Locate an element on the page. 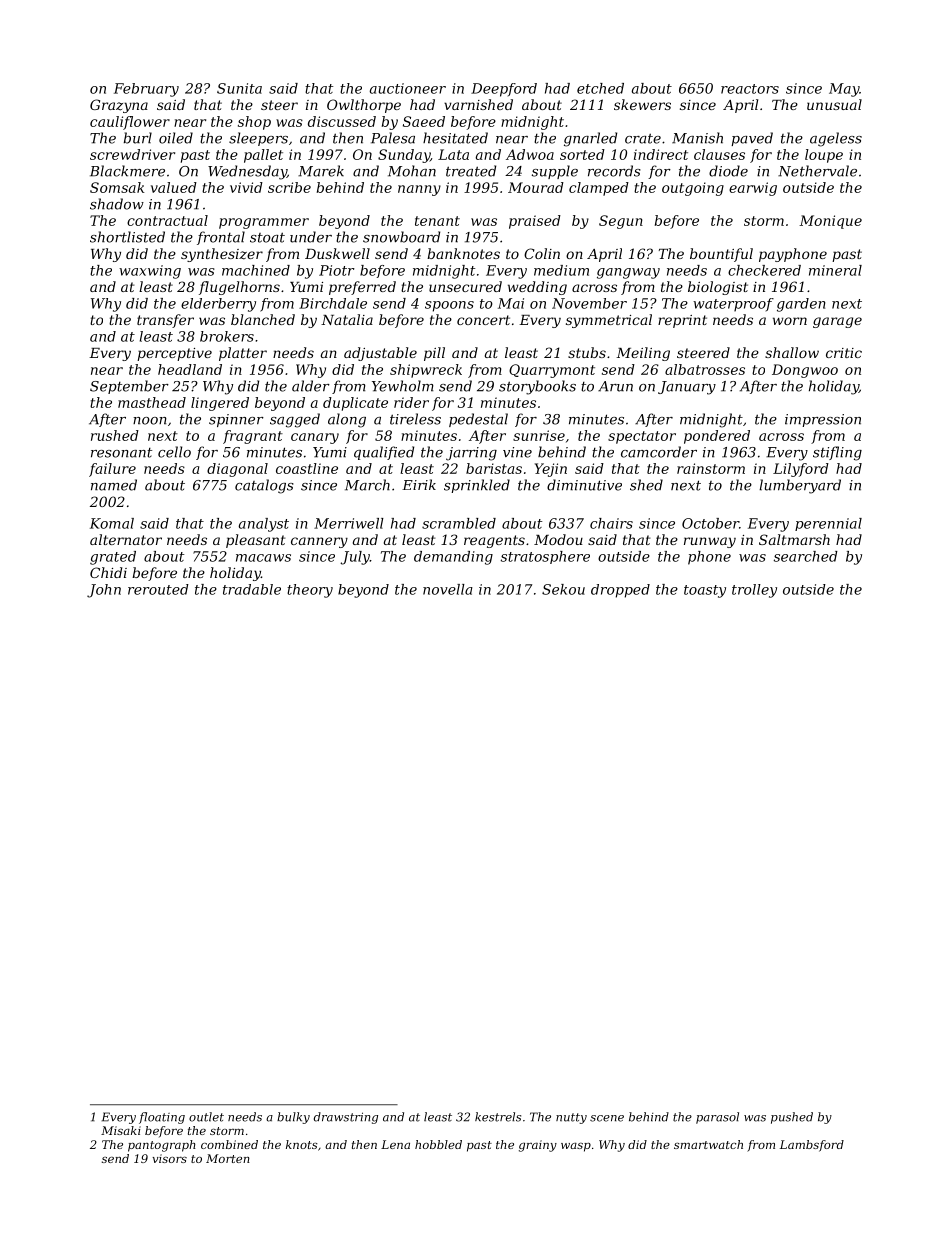 The image size is (952, 1233). Palesa is located at coordinates (393, 138).
